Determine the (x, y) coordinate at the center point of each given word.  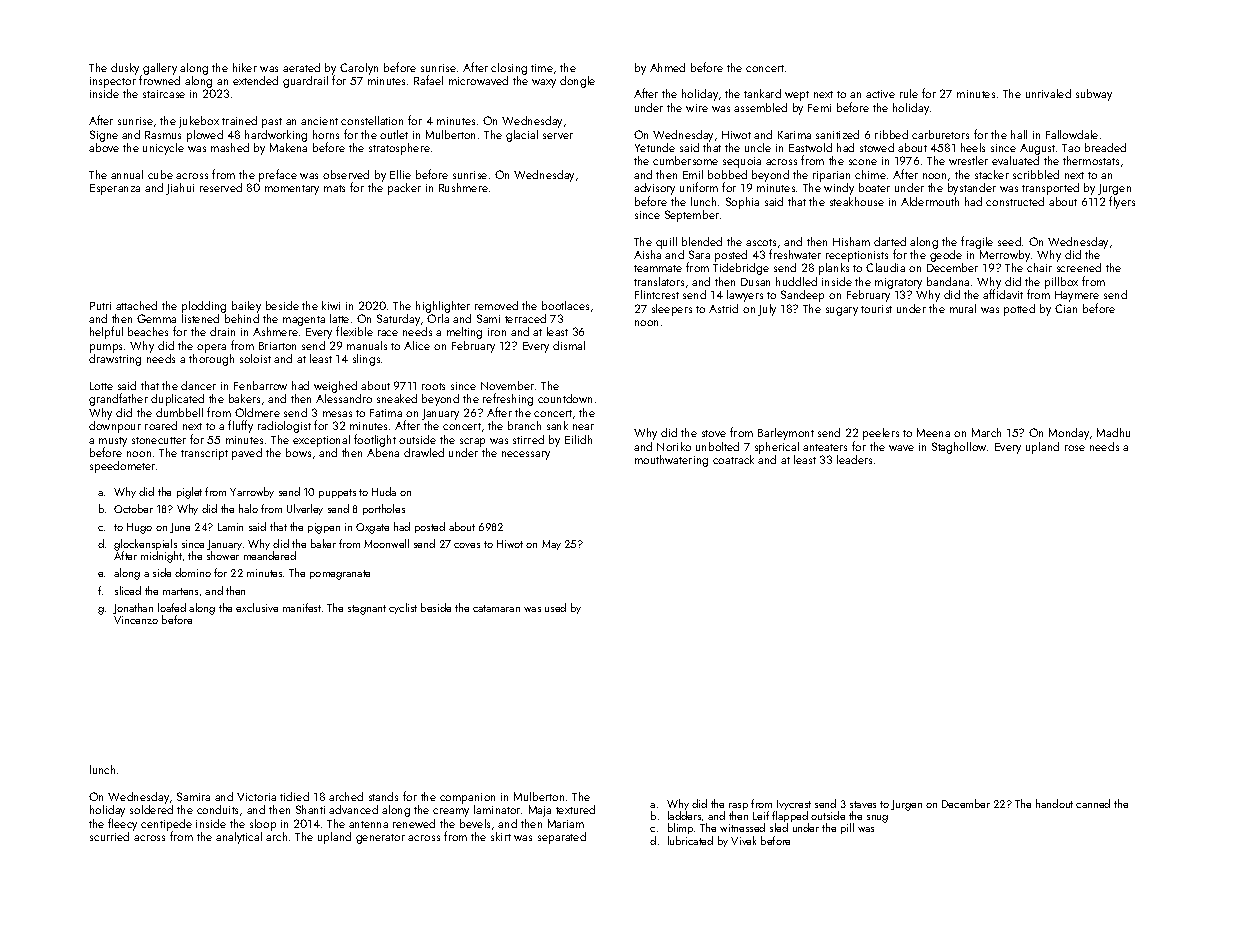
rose (1075, 448)
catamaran (496, 608)
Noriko (674, 446)
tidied (294, 796)
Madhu (1113, 432)
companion (467, 798)
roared (161, 425)
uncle (758, 147)
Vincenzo (136, 620)
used (555, 607)
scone (863, 162)
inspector (113, 82)
